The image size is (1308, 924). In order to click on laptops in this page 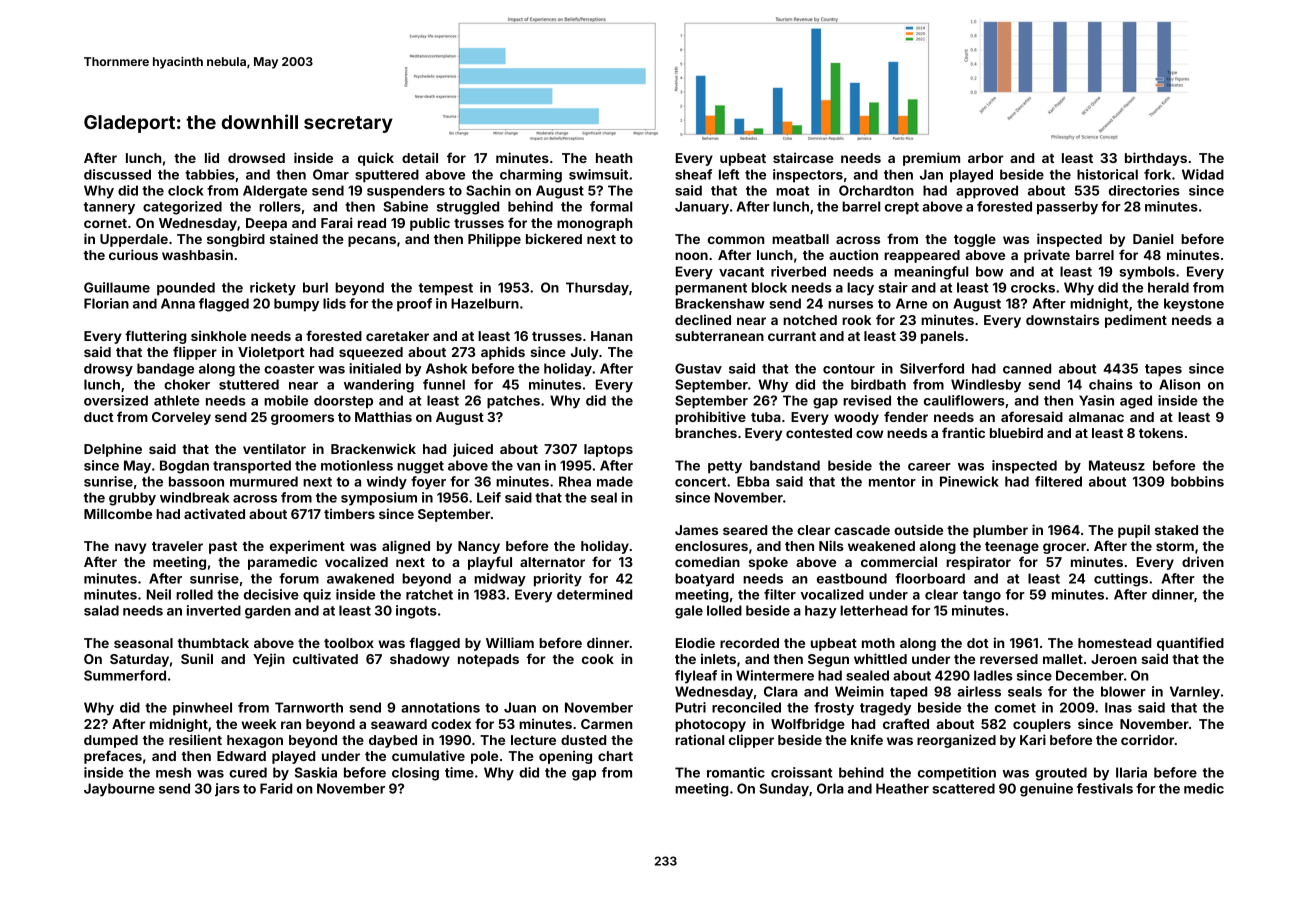, I will do `click(608, 450)`.
